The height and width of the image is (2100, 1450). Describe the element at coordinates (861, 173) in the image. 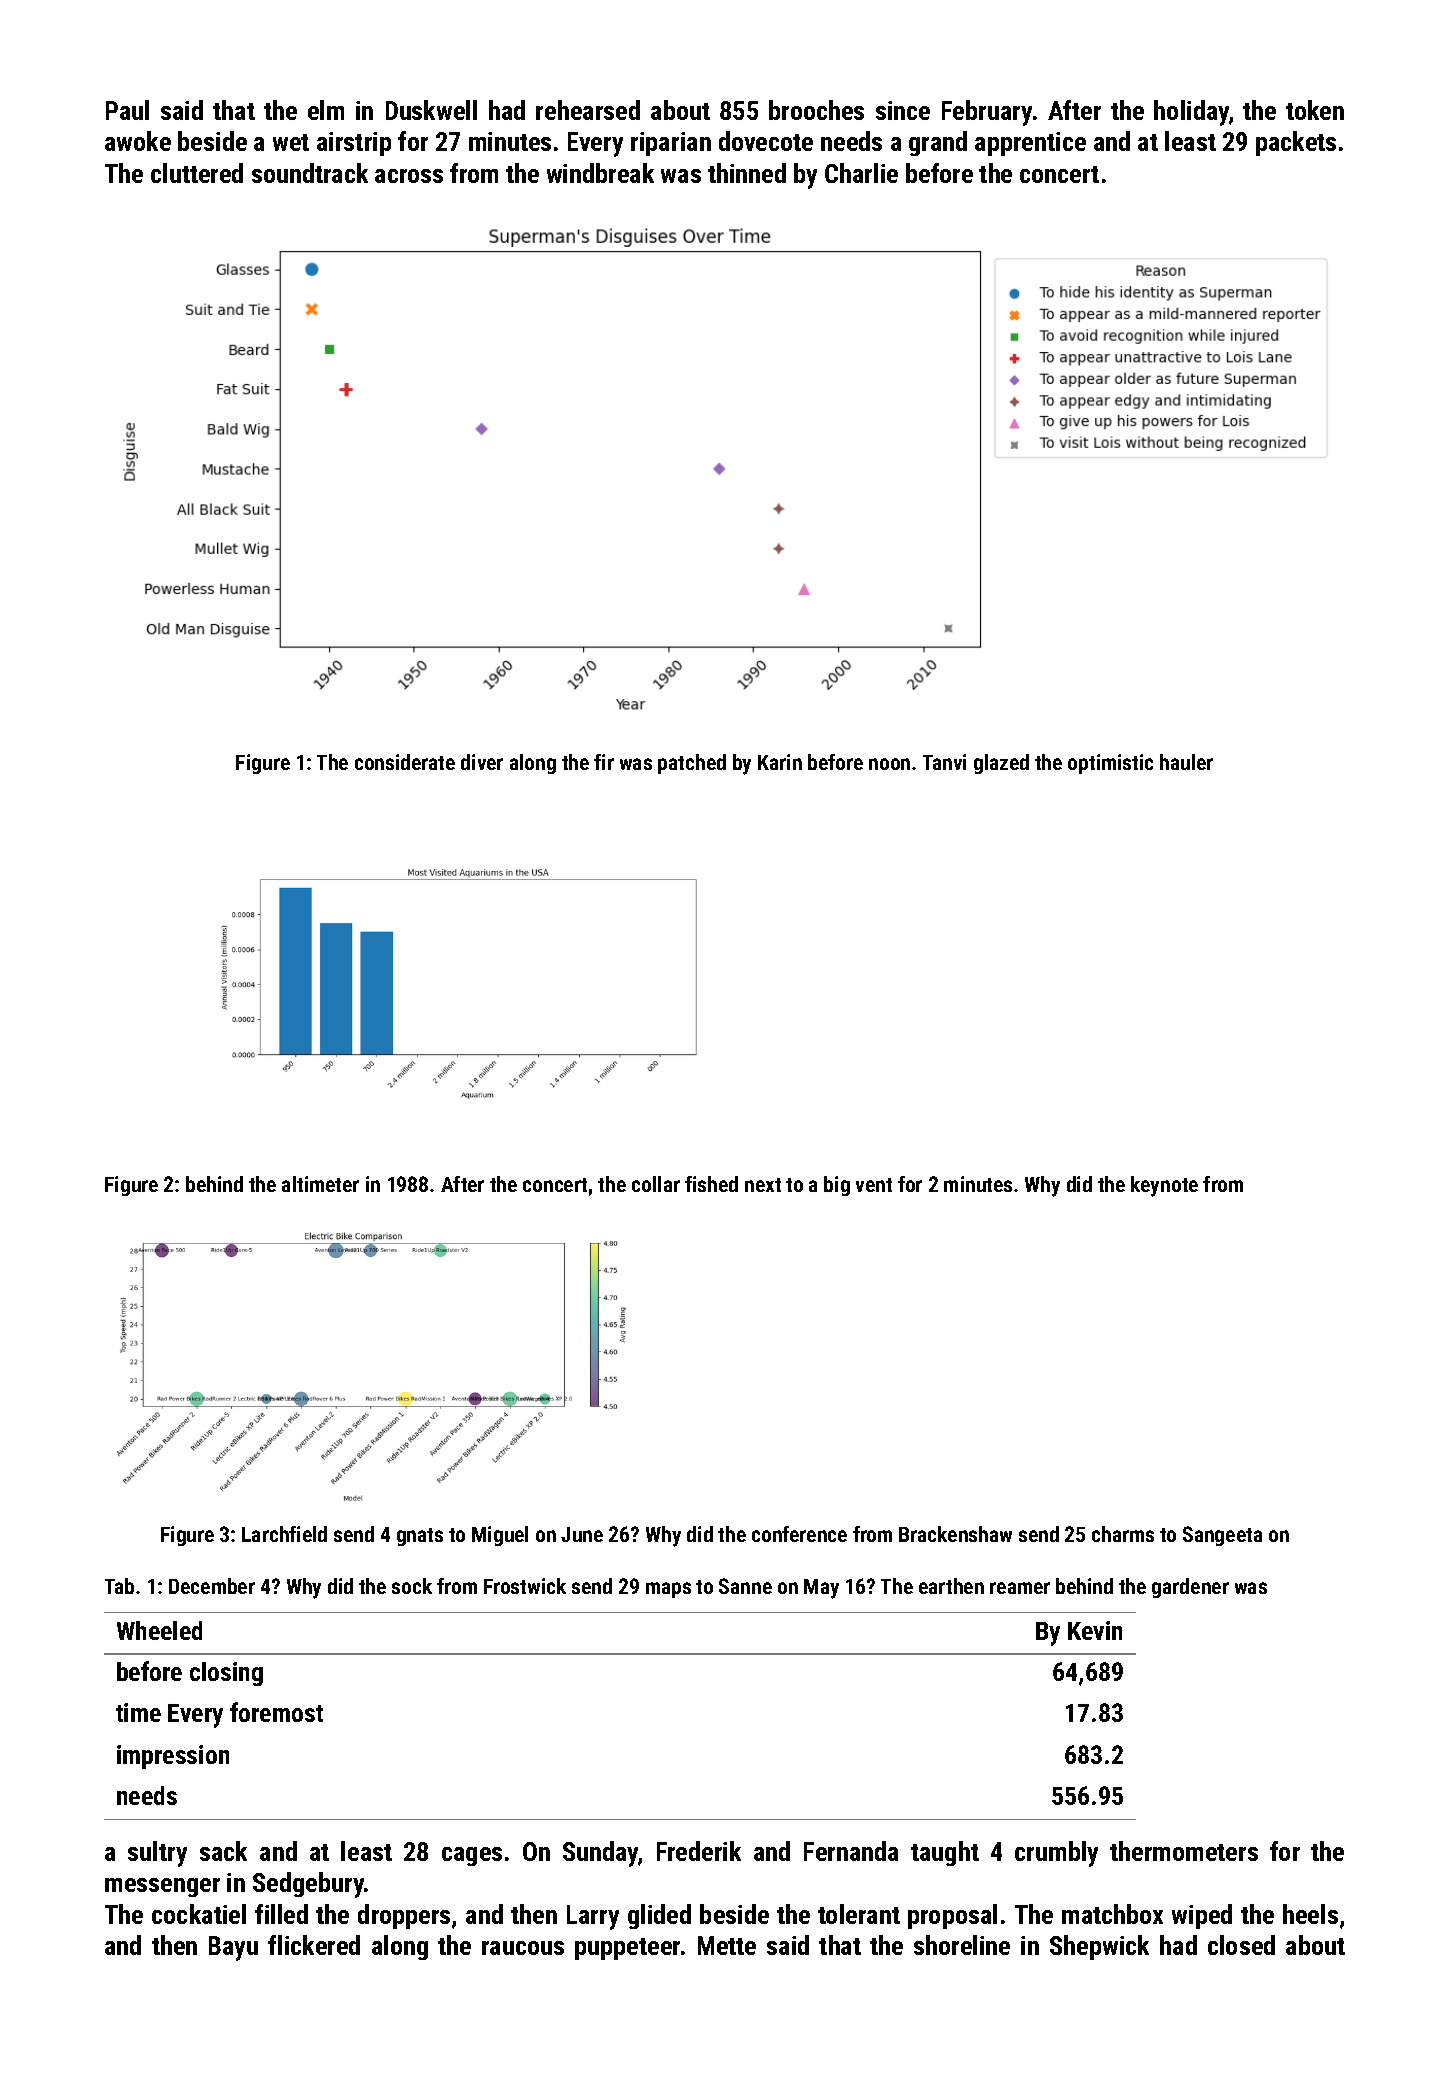

I see `Charlie` at that location.
